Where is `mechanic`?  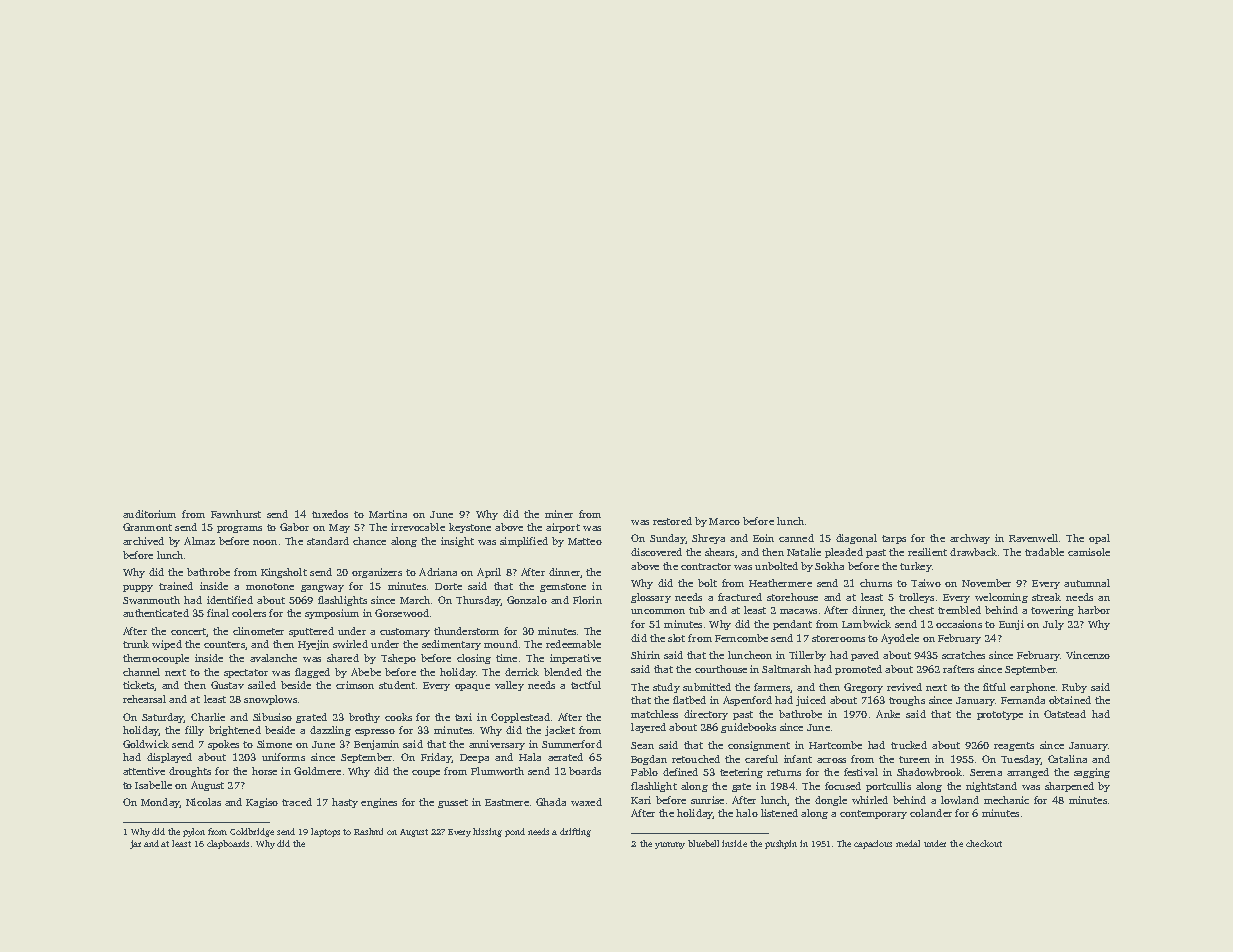
mechanic is located at coordinates (1006, 800).
